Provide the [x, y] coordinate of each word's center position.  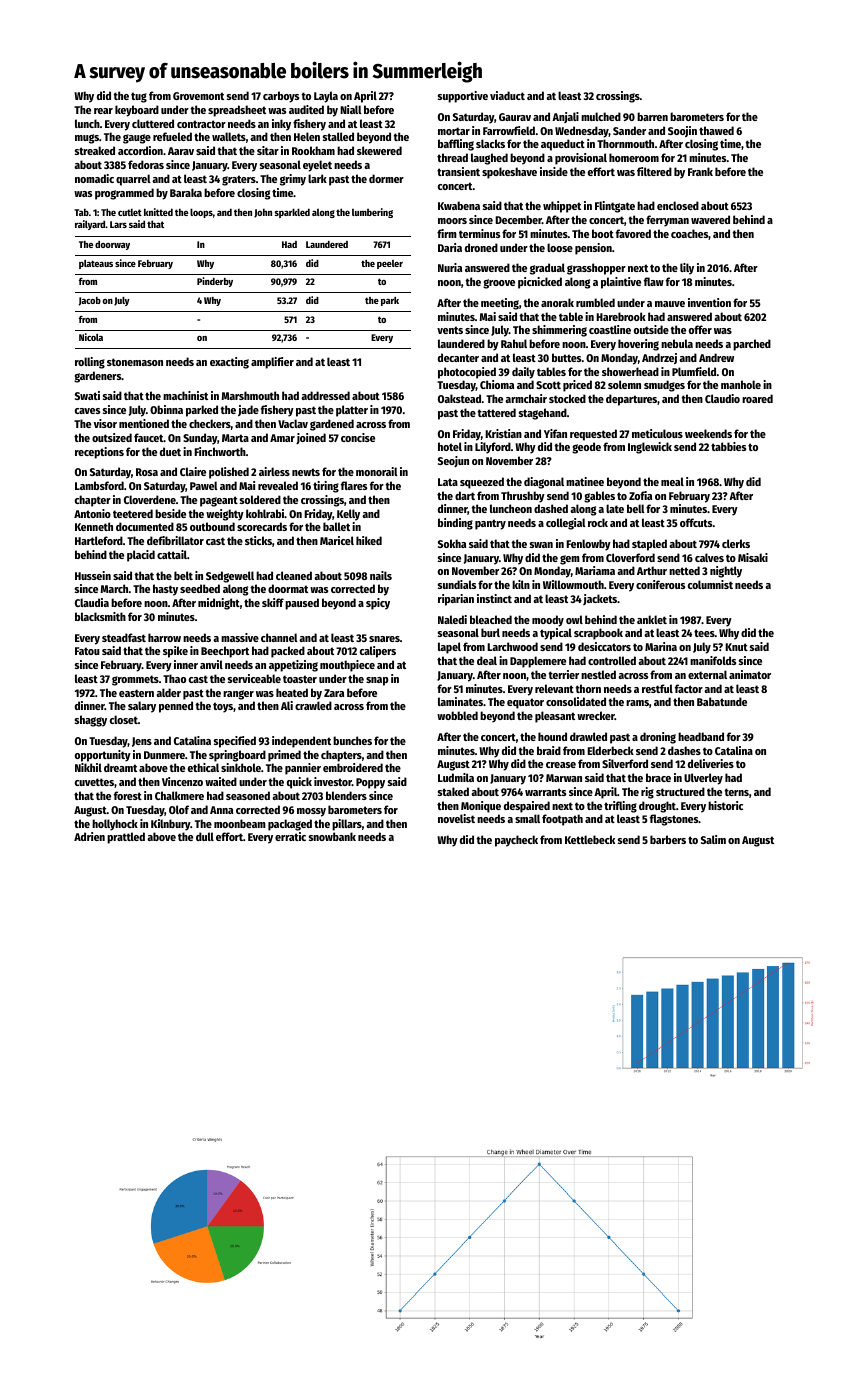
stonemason [135, 362]
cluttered [153, 123]
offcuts [696, 522]
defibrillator [175, 540]
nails [381, 575]
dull [205, 836]
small [527, 818]
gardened [332, 425]
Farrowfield [509, 130]
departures [631, 400]
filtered [654, 171]
